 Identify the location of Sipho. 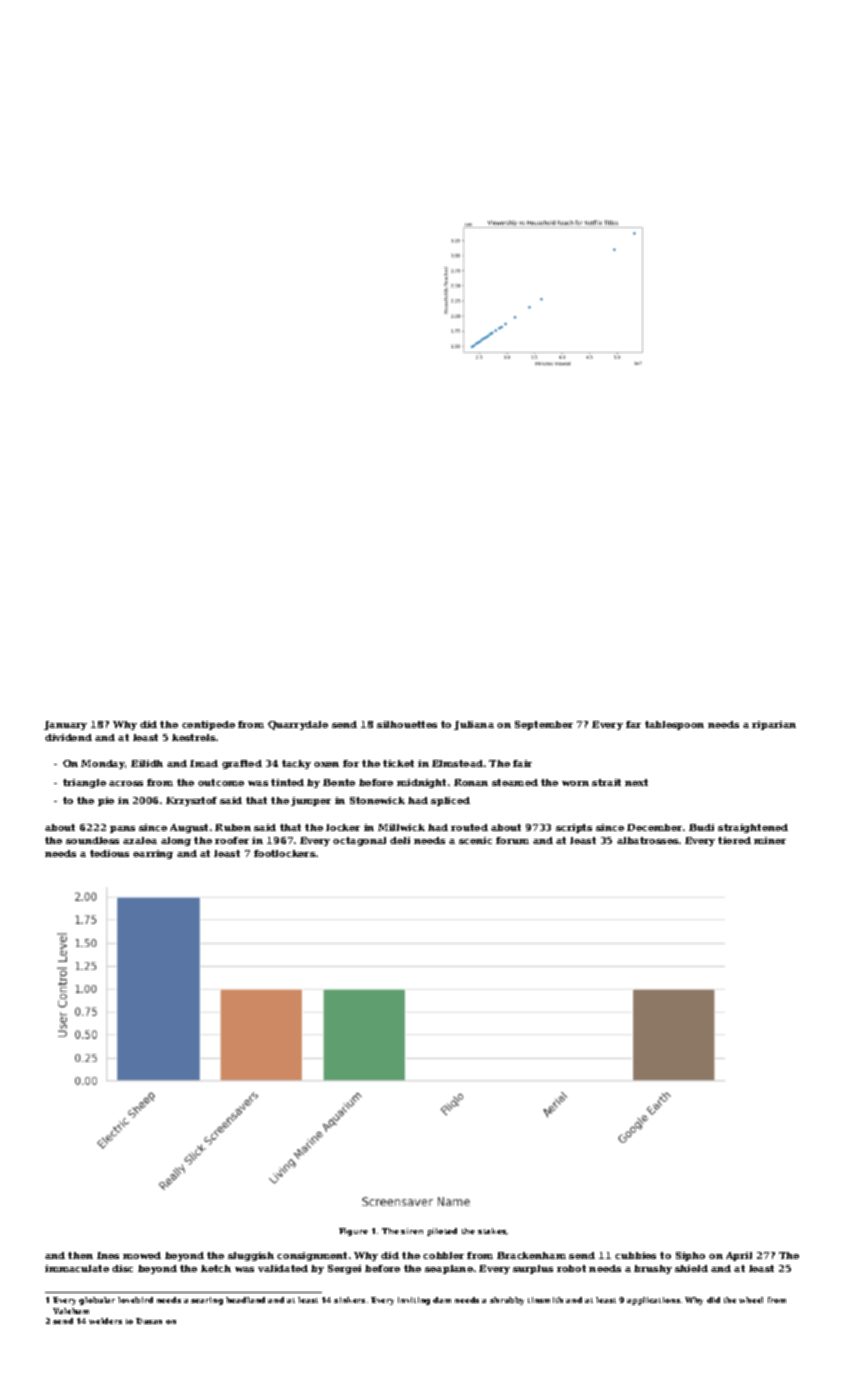
(690, 1256).
